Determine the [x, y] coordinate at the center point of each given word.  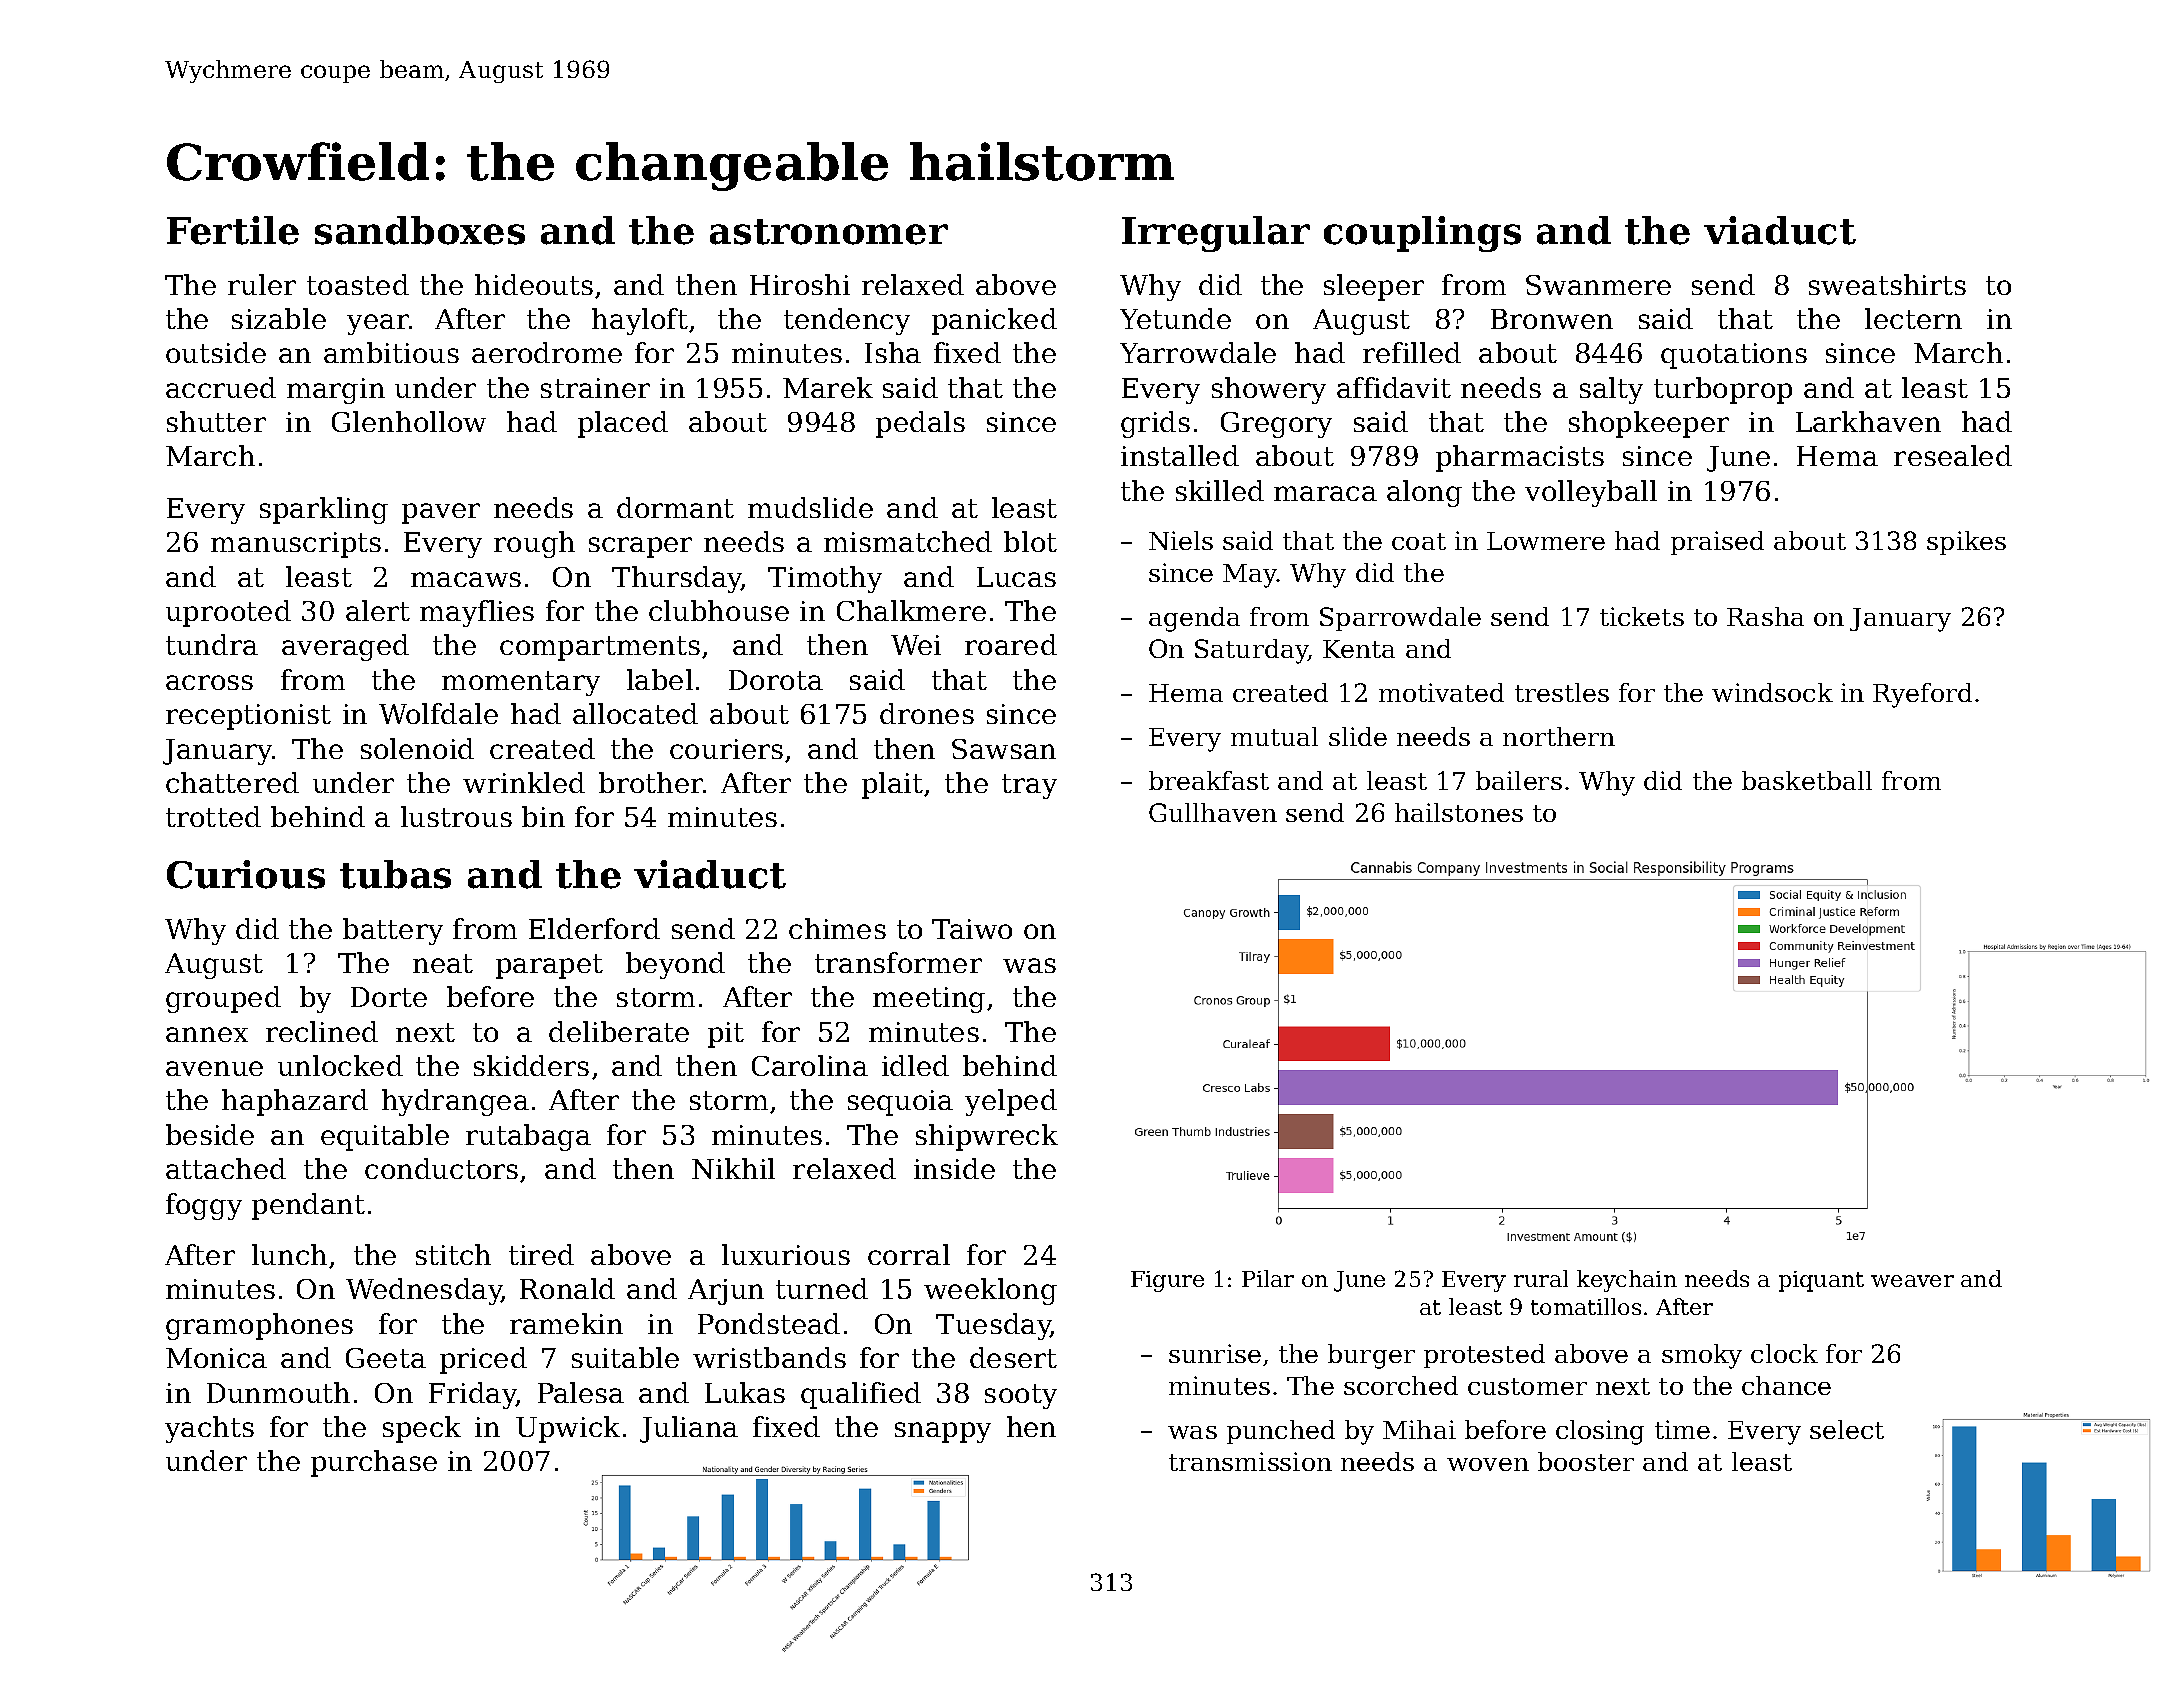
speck [422, 1429]
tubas [395, 874]
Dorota [776, 680]
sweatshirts [1887, 284]
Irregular [1216, 234]
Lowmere [1546, 541]
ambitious [391, 352]
